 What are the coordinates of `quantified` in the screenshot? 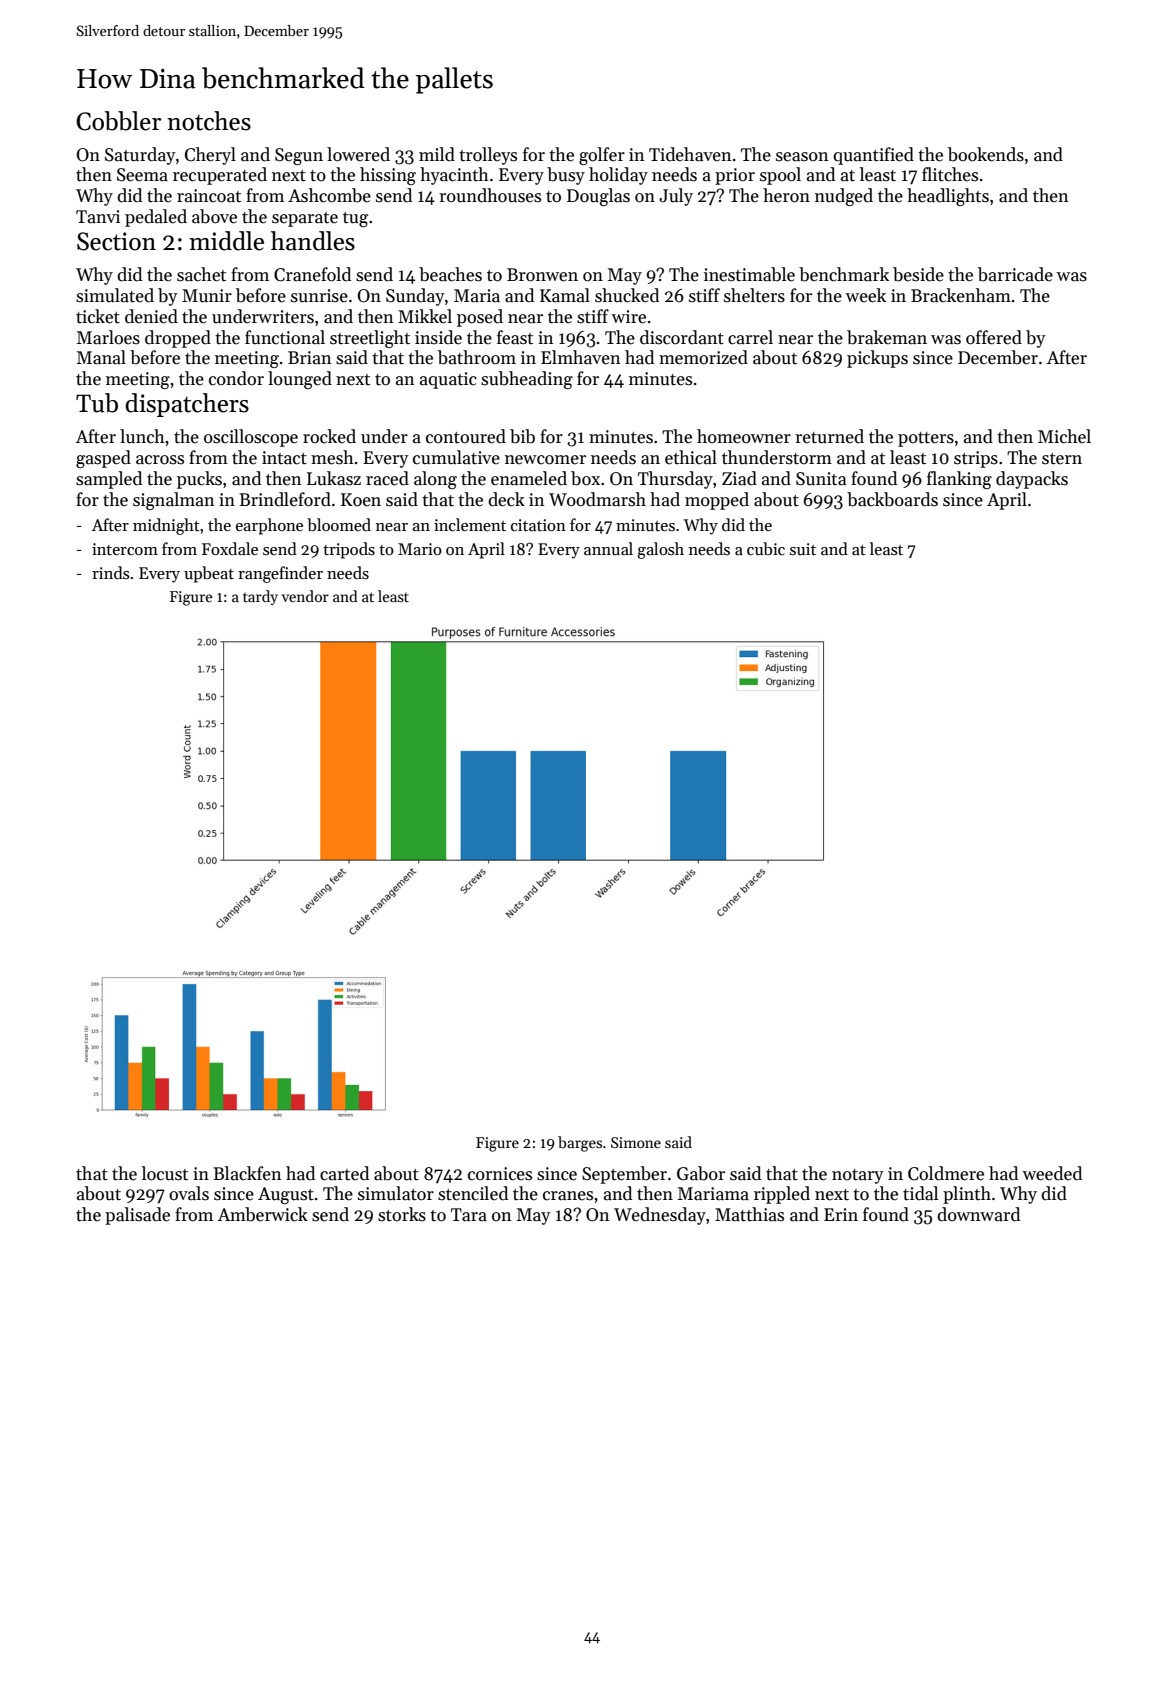 It's located at (873, 156).
